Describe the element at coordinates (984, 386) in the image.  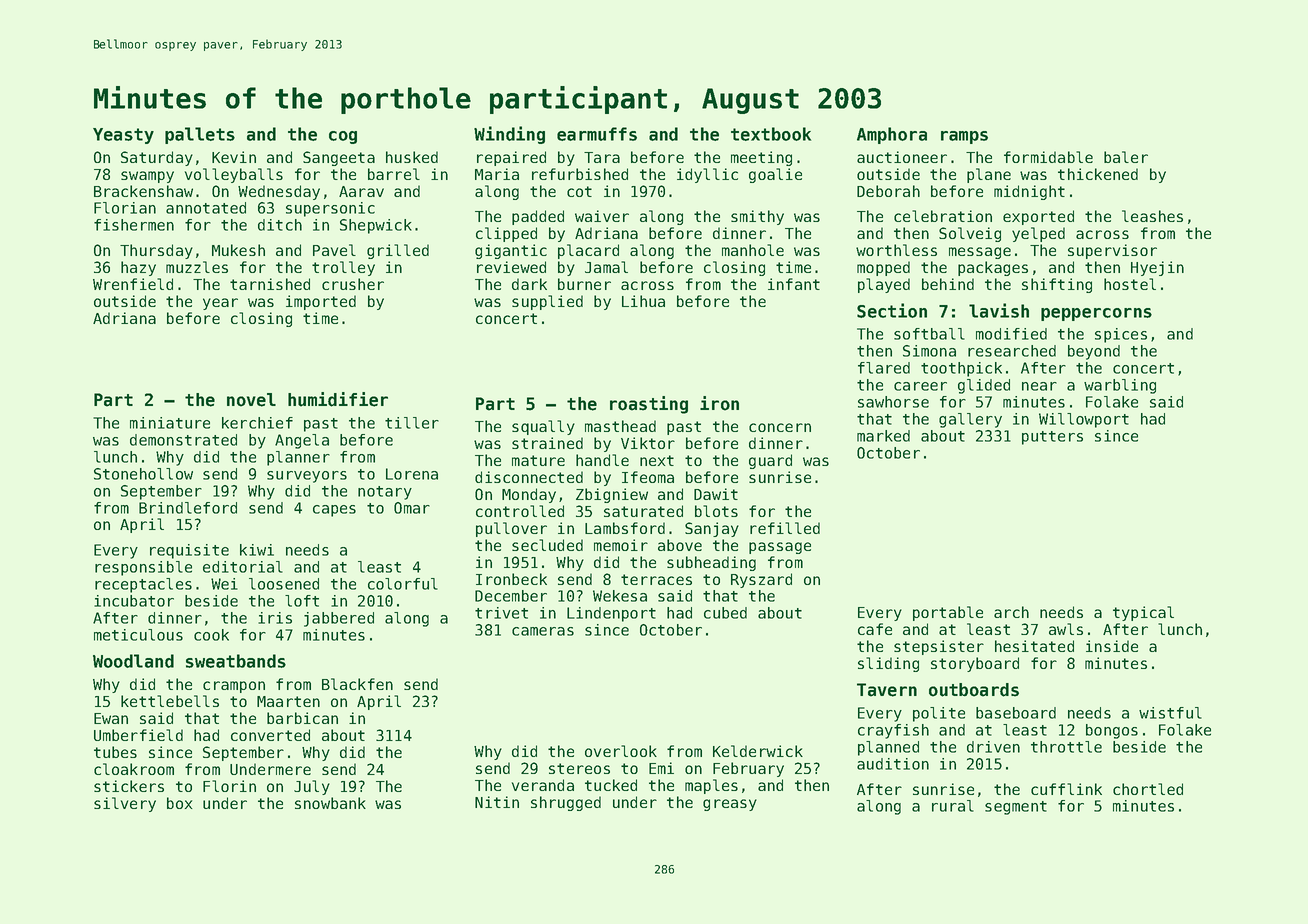
I see `glided` at that location.
